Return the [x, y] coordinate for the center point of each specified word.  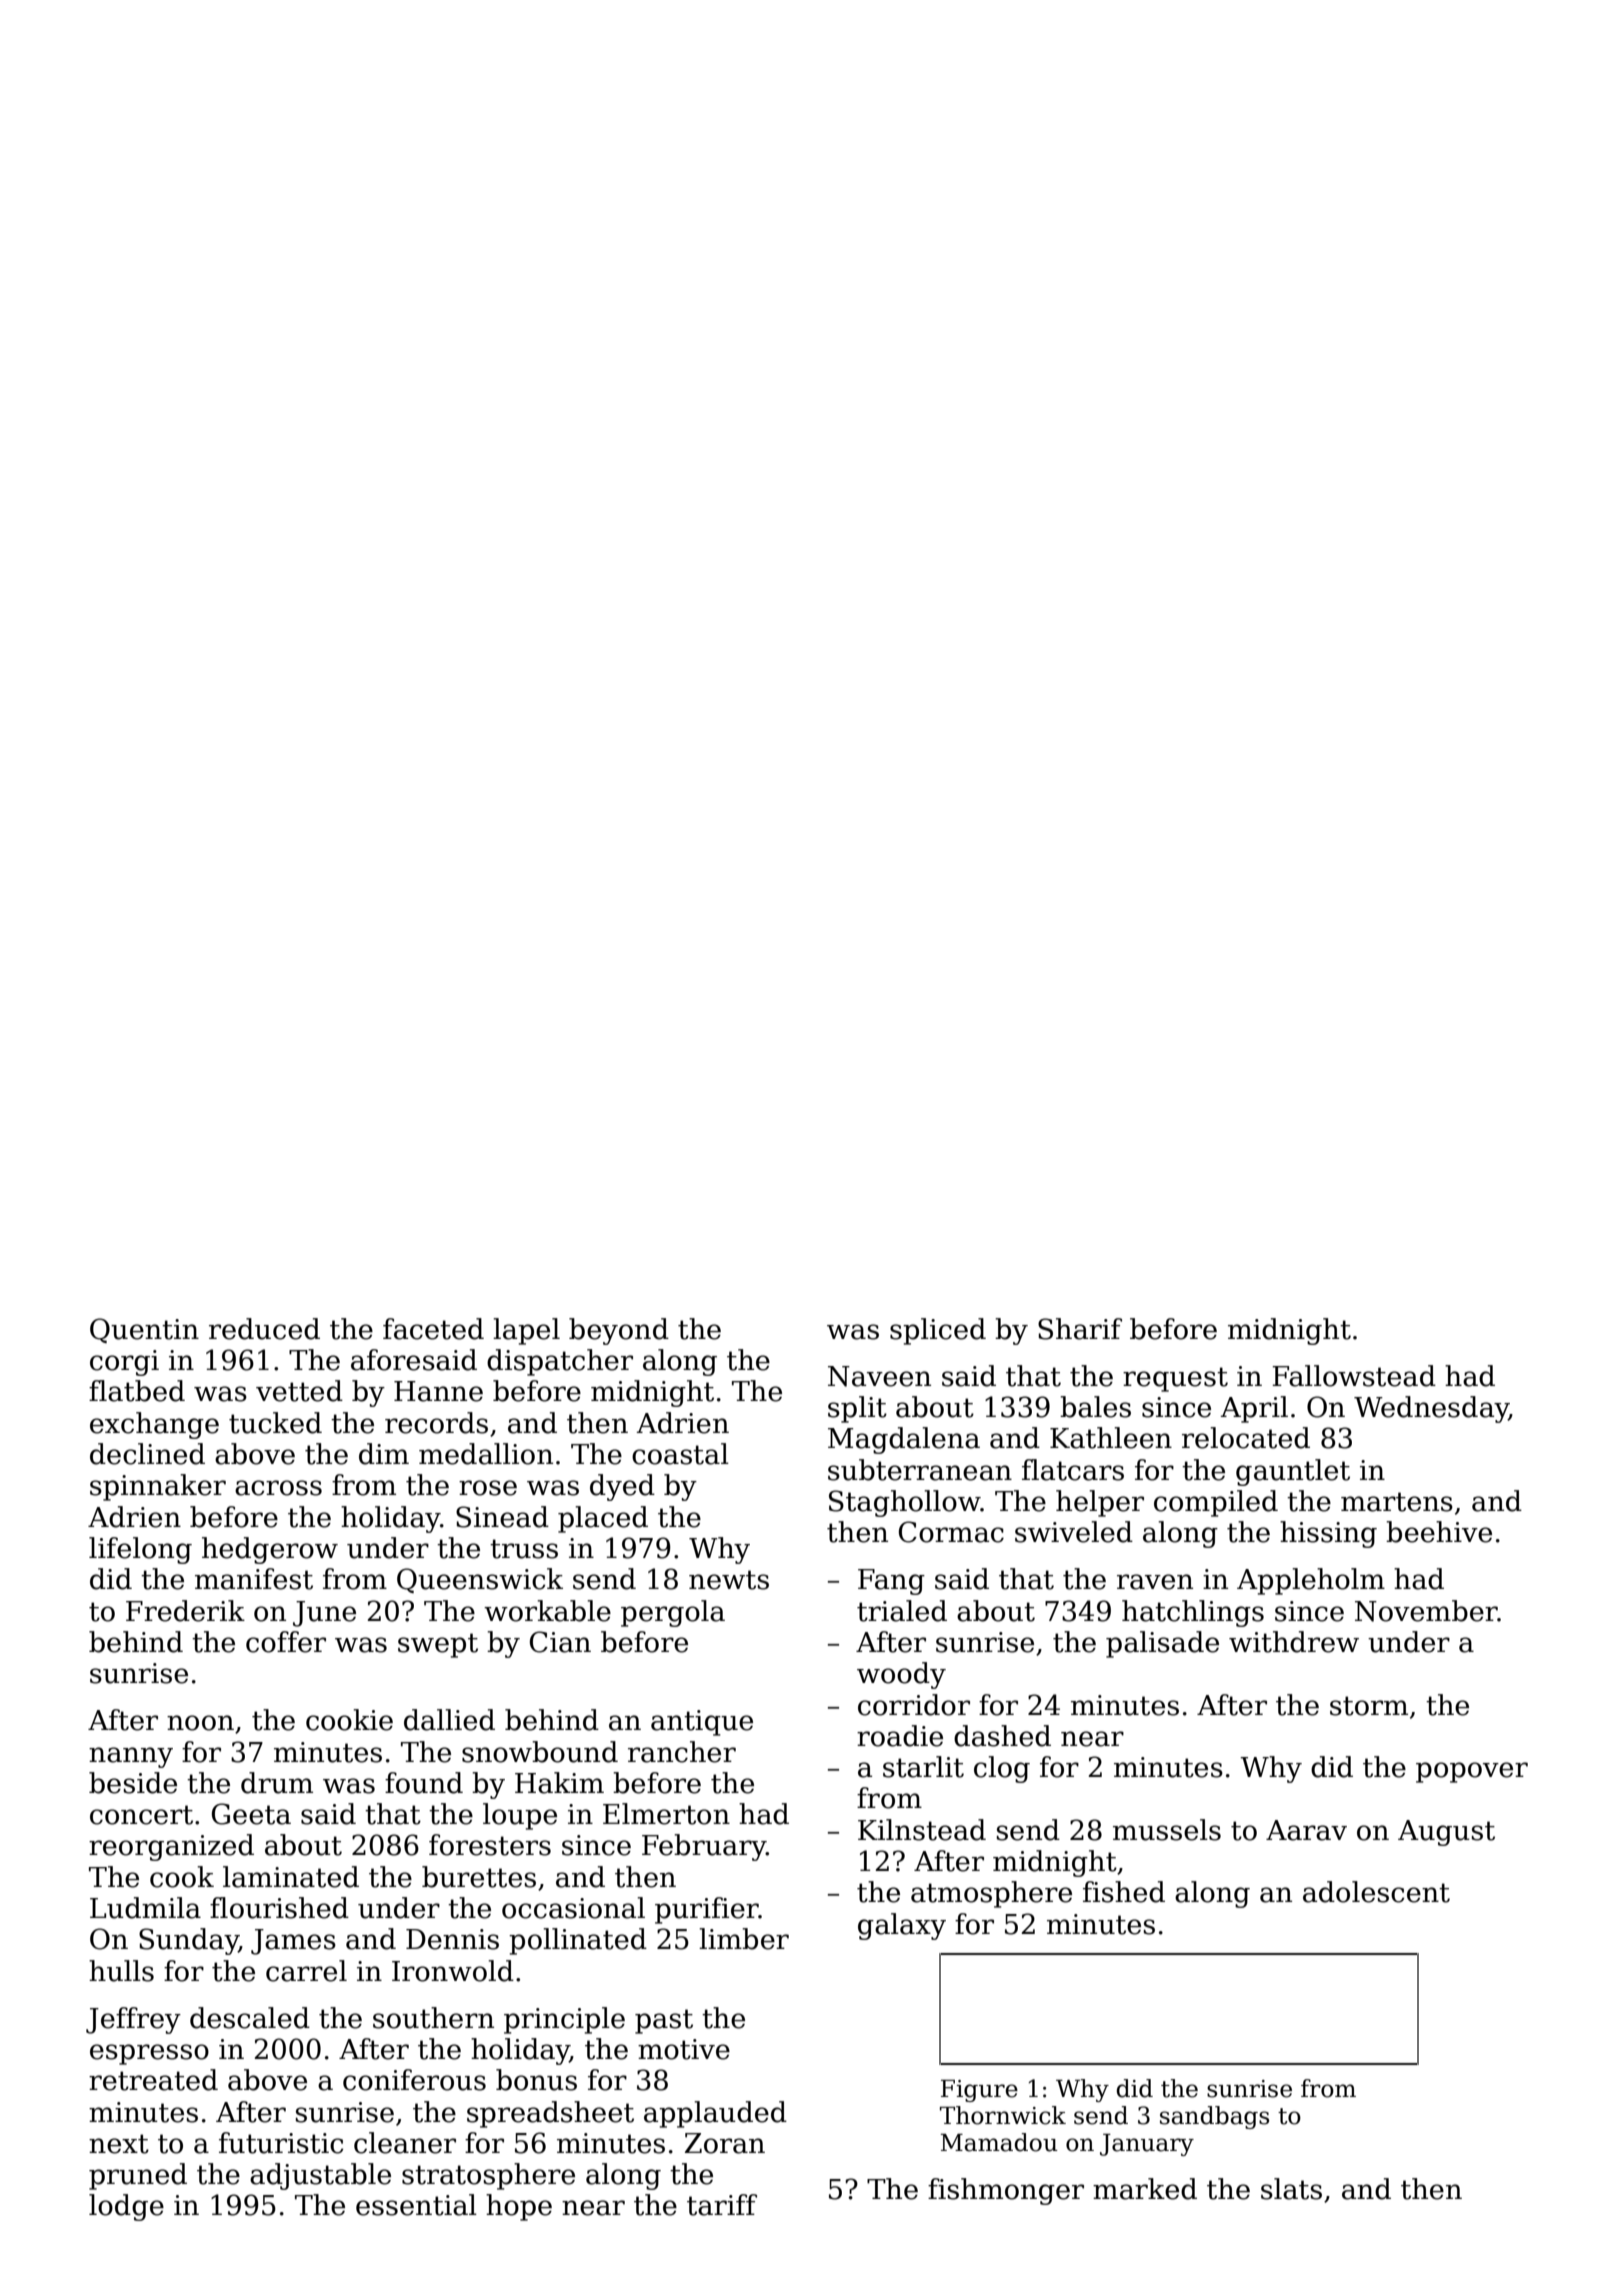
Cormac [951, 1532]
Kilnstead [922, 1830]
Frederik [185, 1611]
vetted [299, 1391]
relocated [1246, 1438]
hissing [1328, 1534]
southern [433, 2018]
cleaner [405, 2143]
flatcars [1073, 1470]
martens [1397, 1502]
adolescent [1376, 1892]
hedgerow [270, 1550]
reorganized [171, 1847]
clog [1002, 1769]
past [664, 2021]
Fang [891, 1582]
